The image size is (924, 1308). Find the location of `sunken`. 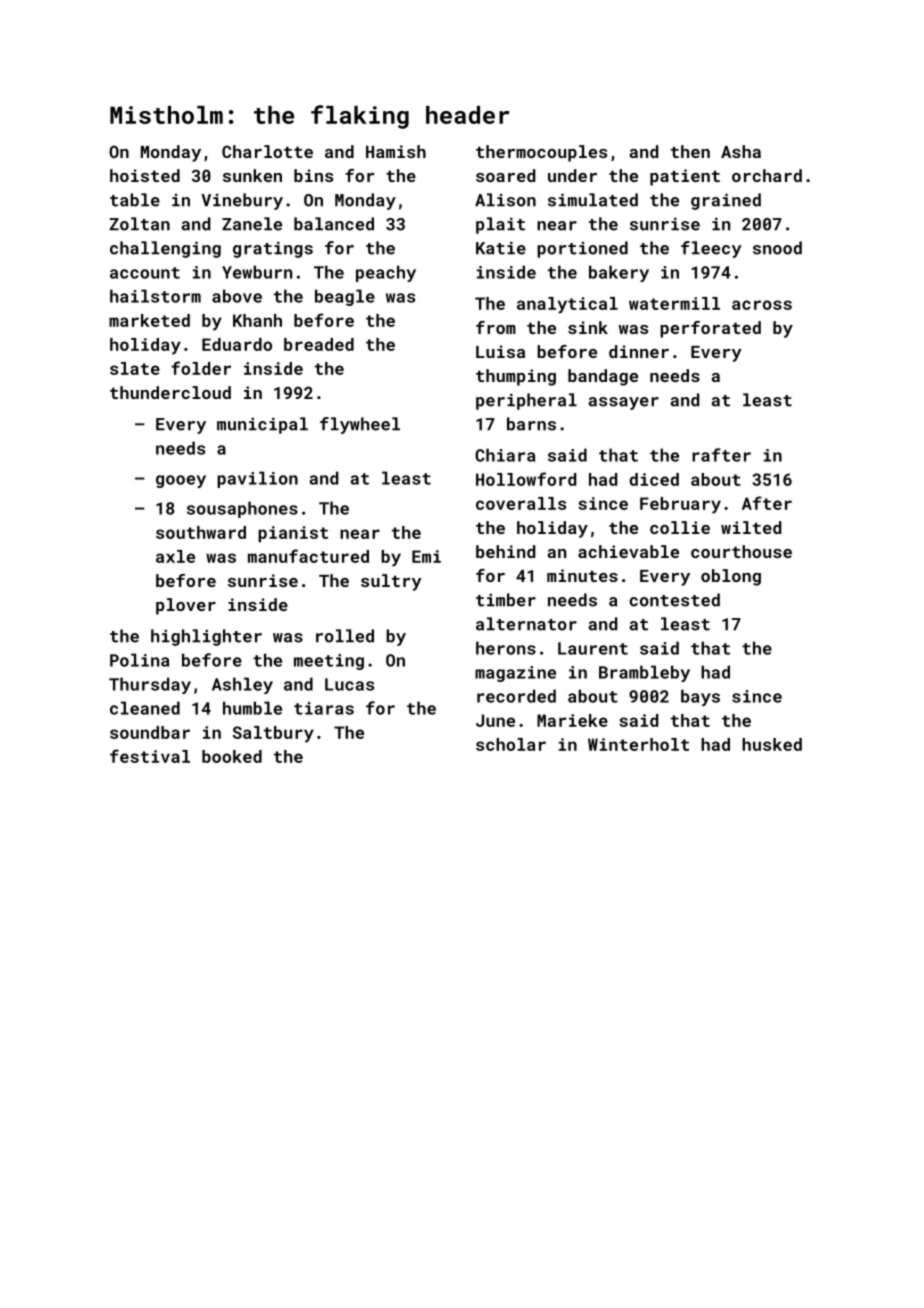

sunken is located at coordinates (252, 175).
